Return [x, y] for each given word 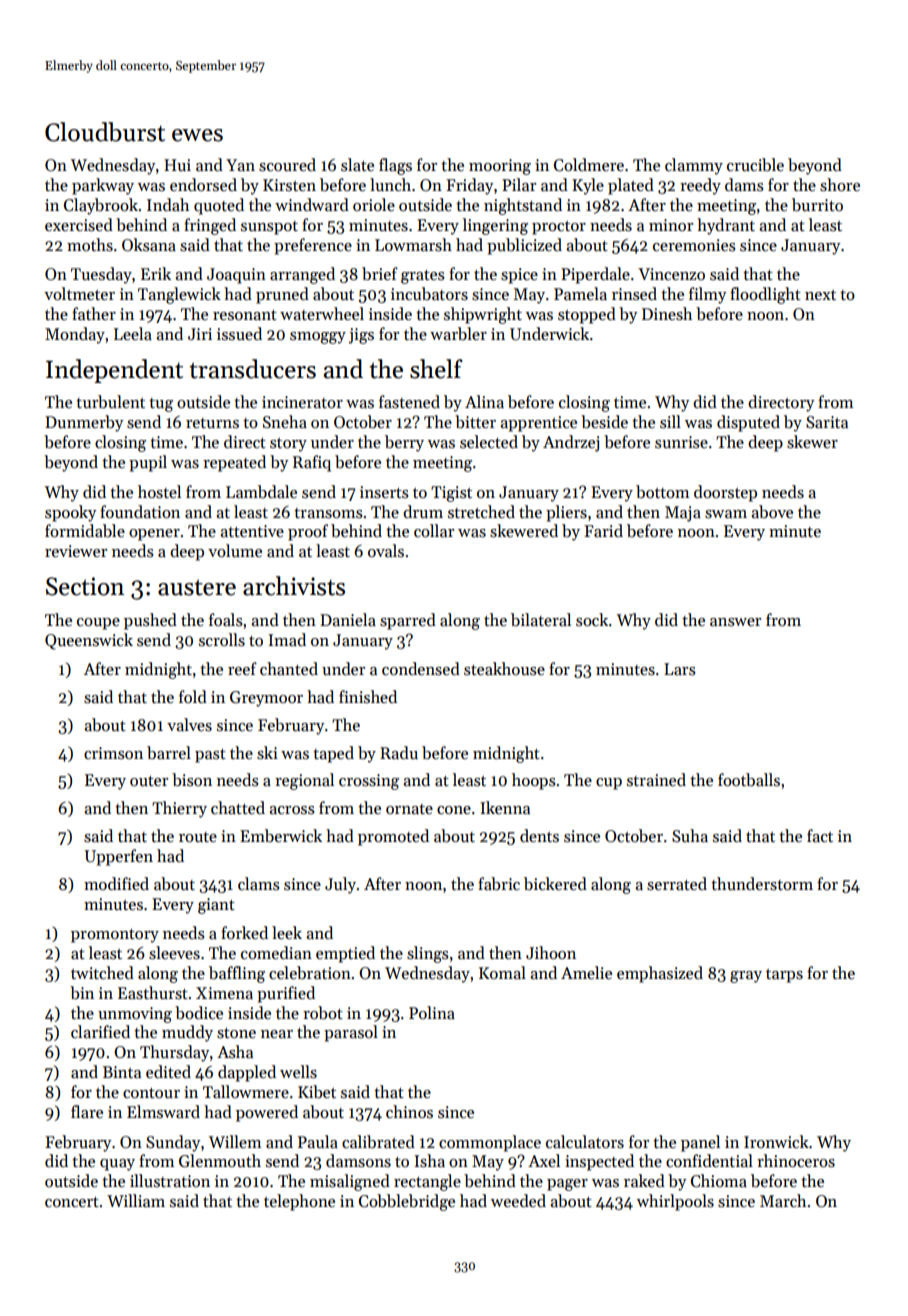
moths [90, 245]
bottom [662, 492]
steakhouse [504, 669]
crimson [113, 753]
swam [726, 514]
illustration [170, 1181]
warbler [458, 334]
